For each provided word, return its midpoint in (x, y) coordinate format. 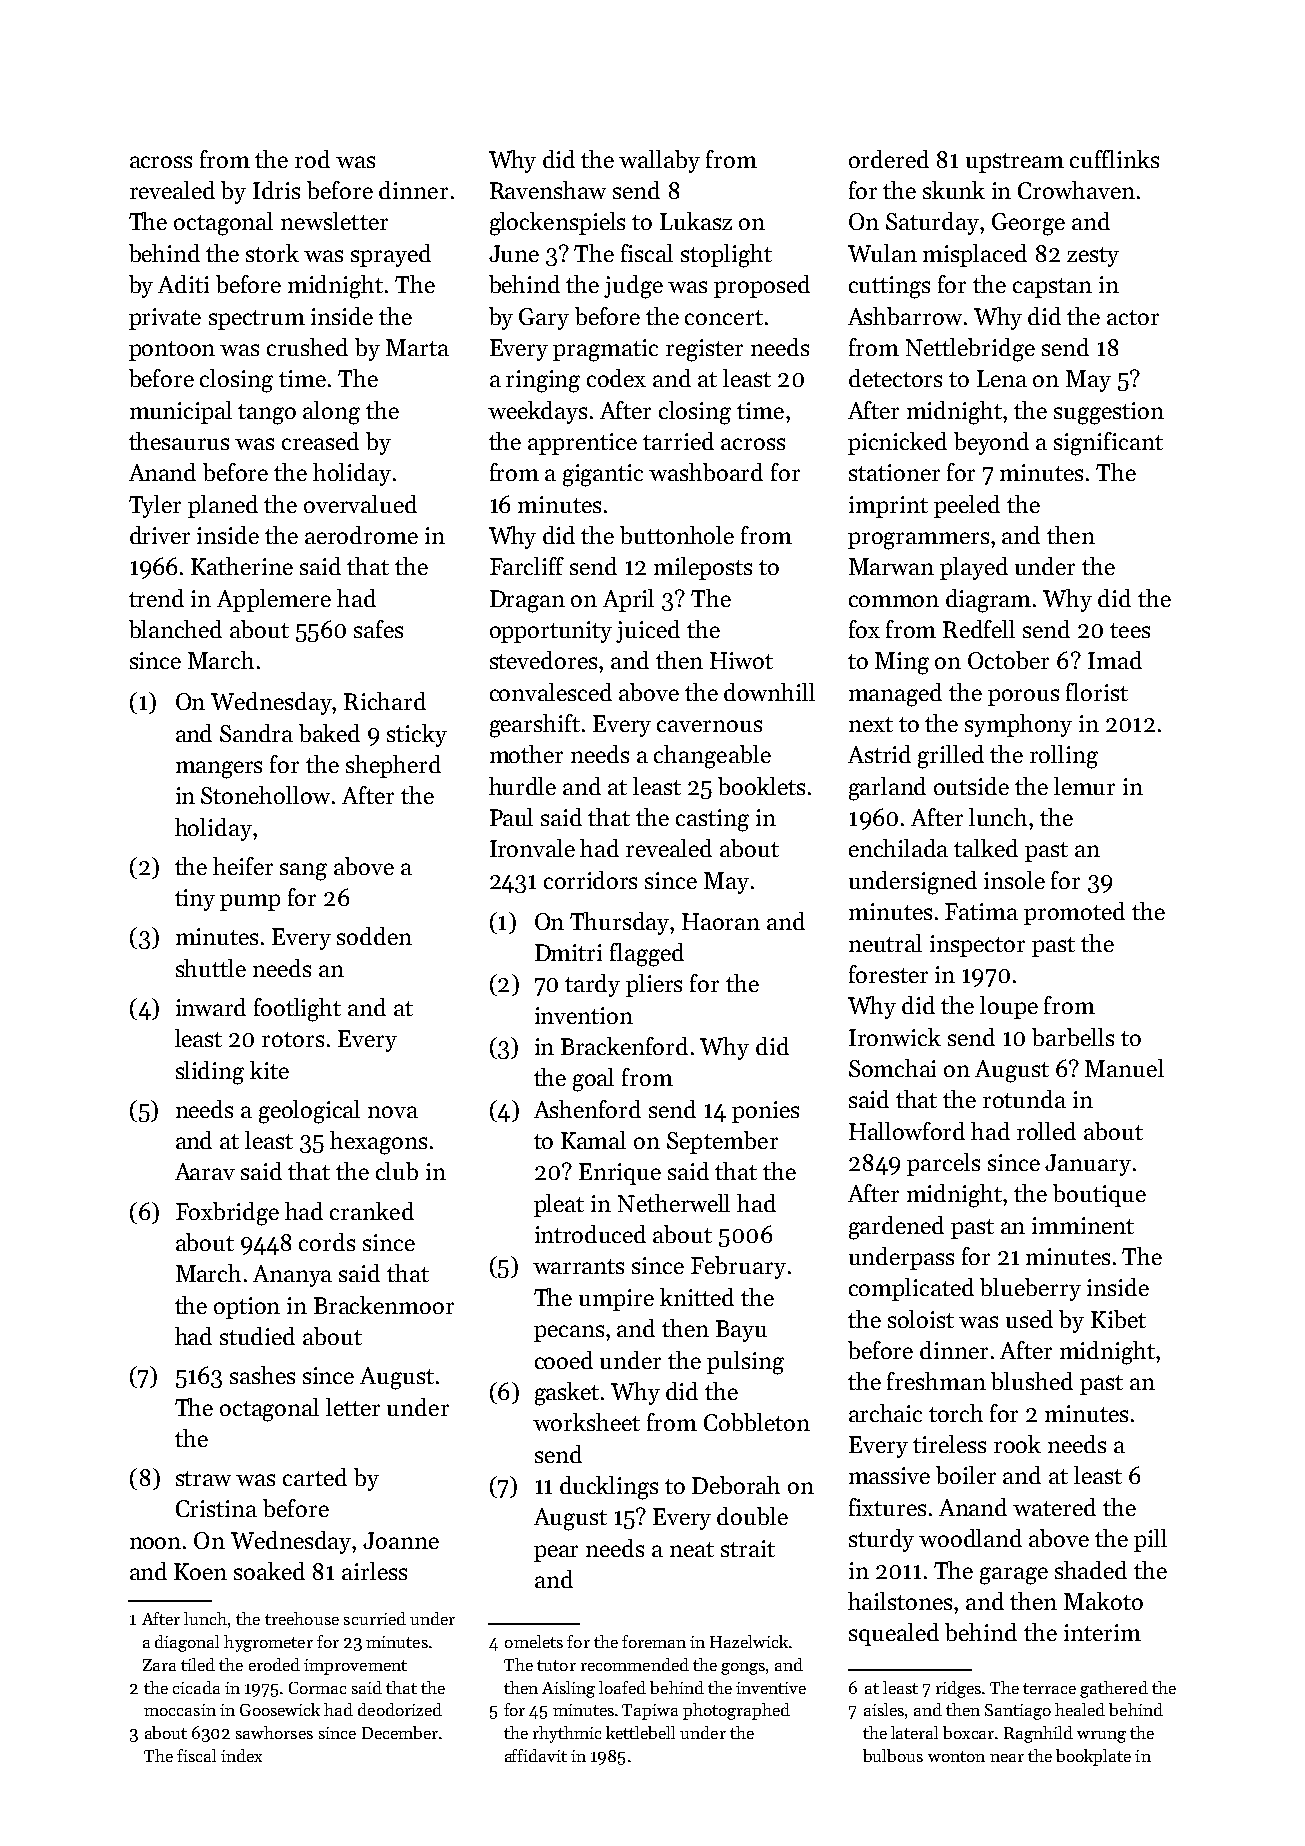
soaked (269, 1571)
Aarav (205, 1171)
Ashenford (587, 1109)
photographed (736, 1711)
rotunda (1024, 1099)
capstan (1052, 288)
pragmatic (605, 350)
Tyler (155, 506)
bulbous (893, 1755)
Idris (276, 190)
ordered (889, 159)
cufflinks (1114, 159)
